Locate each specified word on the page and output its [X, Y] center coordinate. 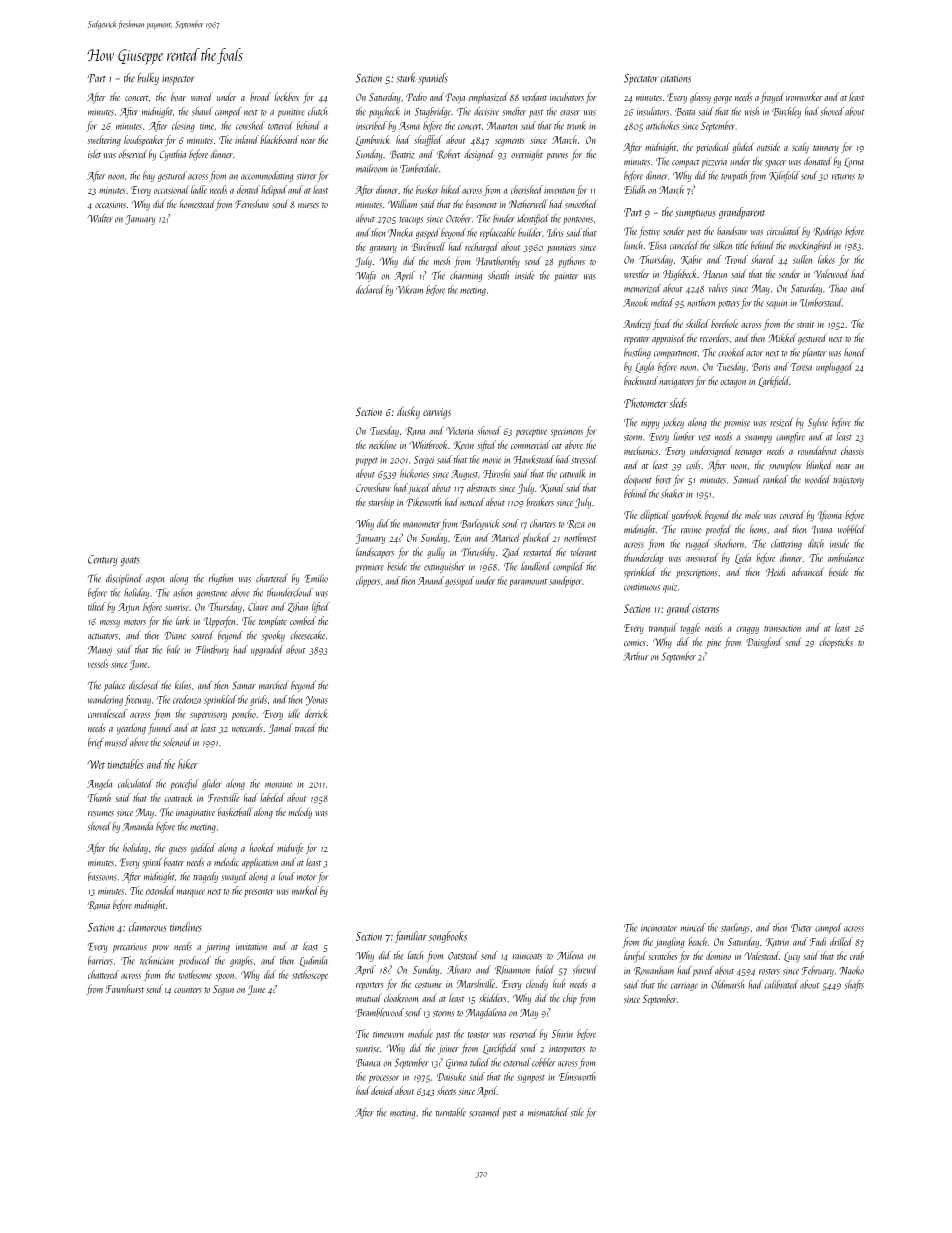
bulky [148, 79]
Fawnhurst [125, 988]
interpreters [567, 1049]
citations [675, 78]
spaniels [433, 79]
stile [577, 1112]
